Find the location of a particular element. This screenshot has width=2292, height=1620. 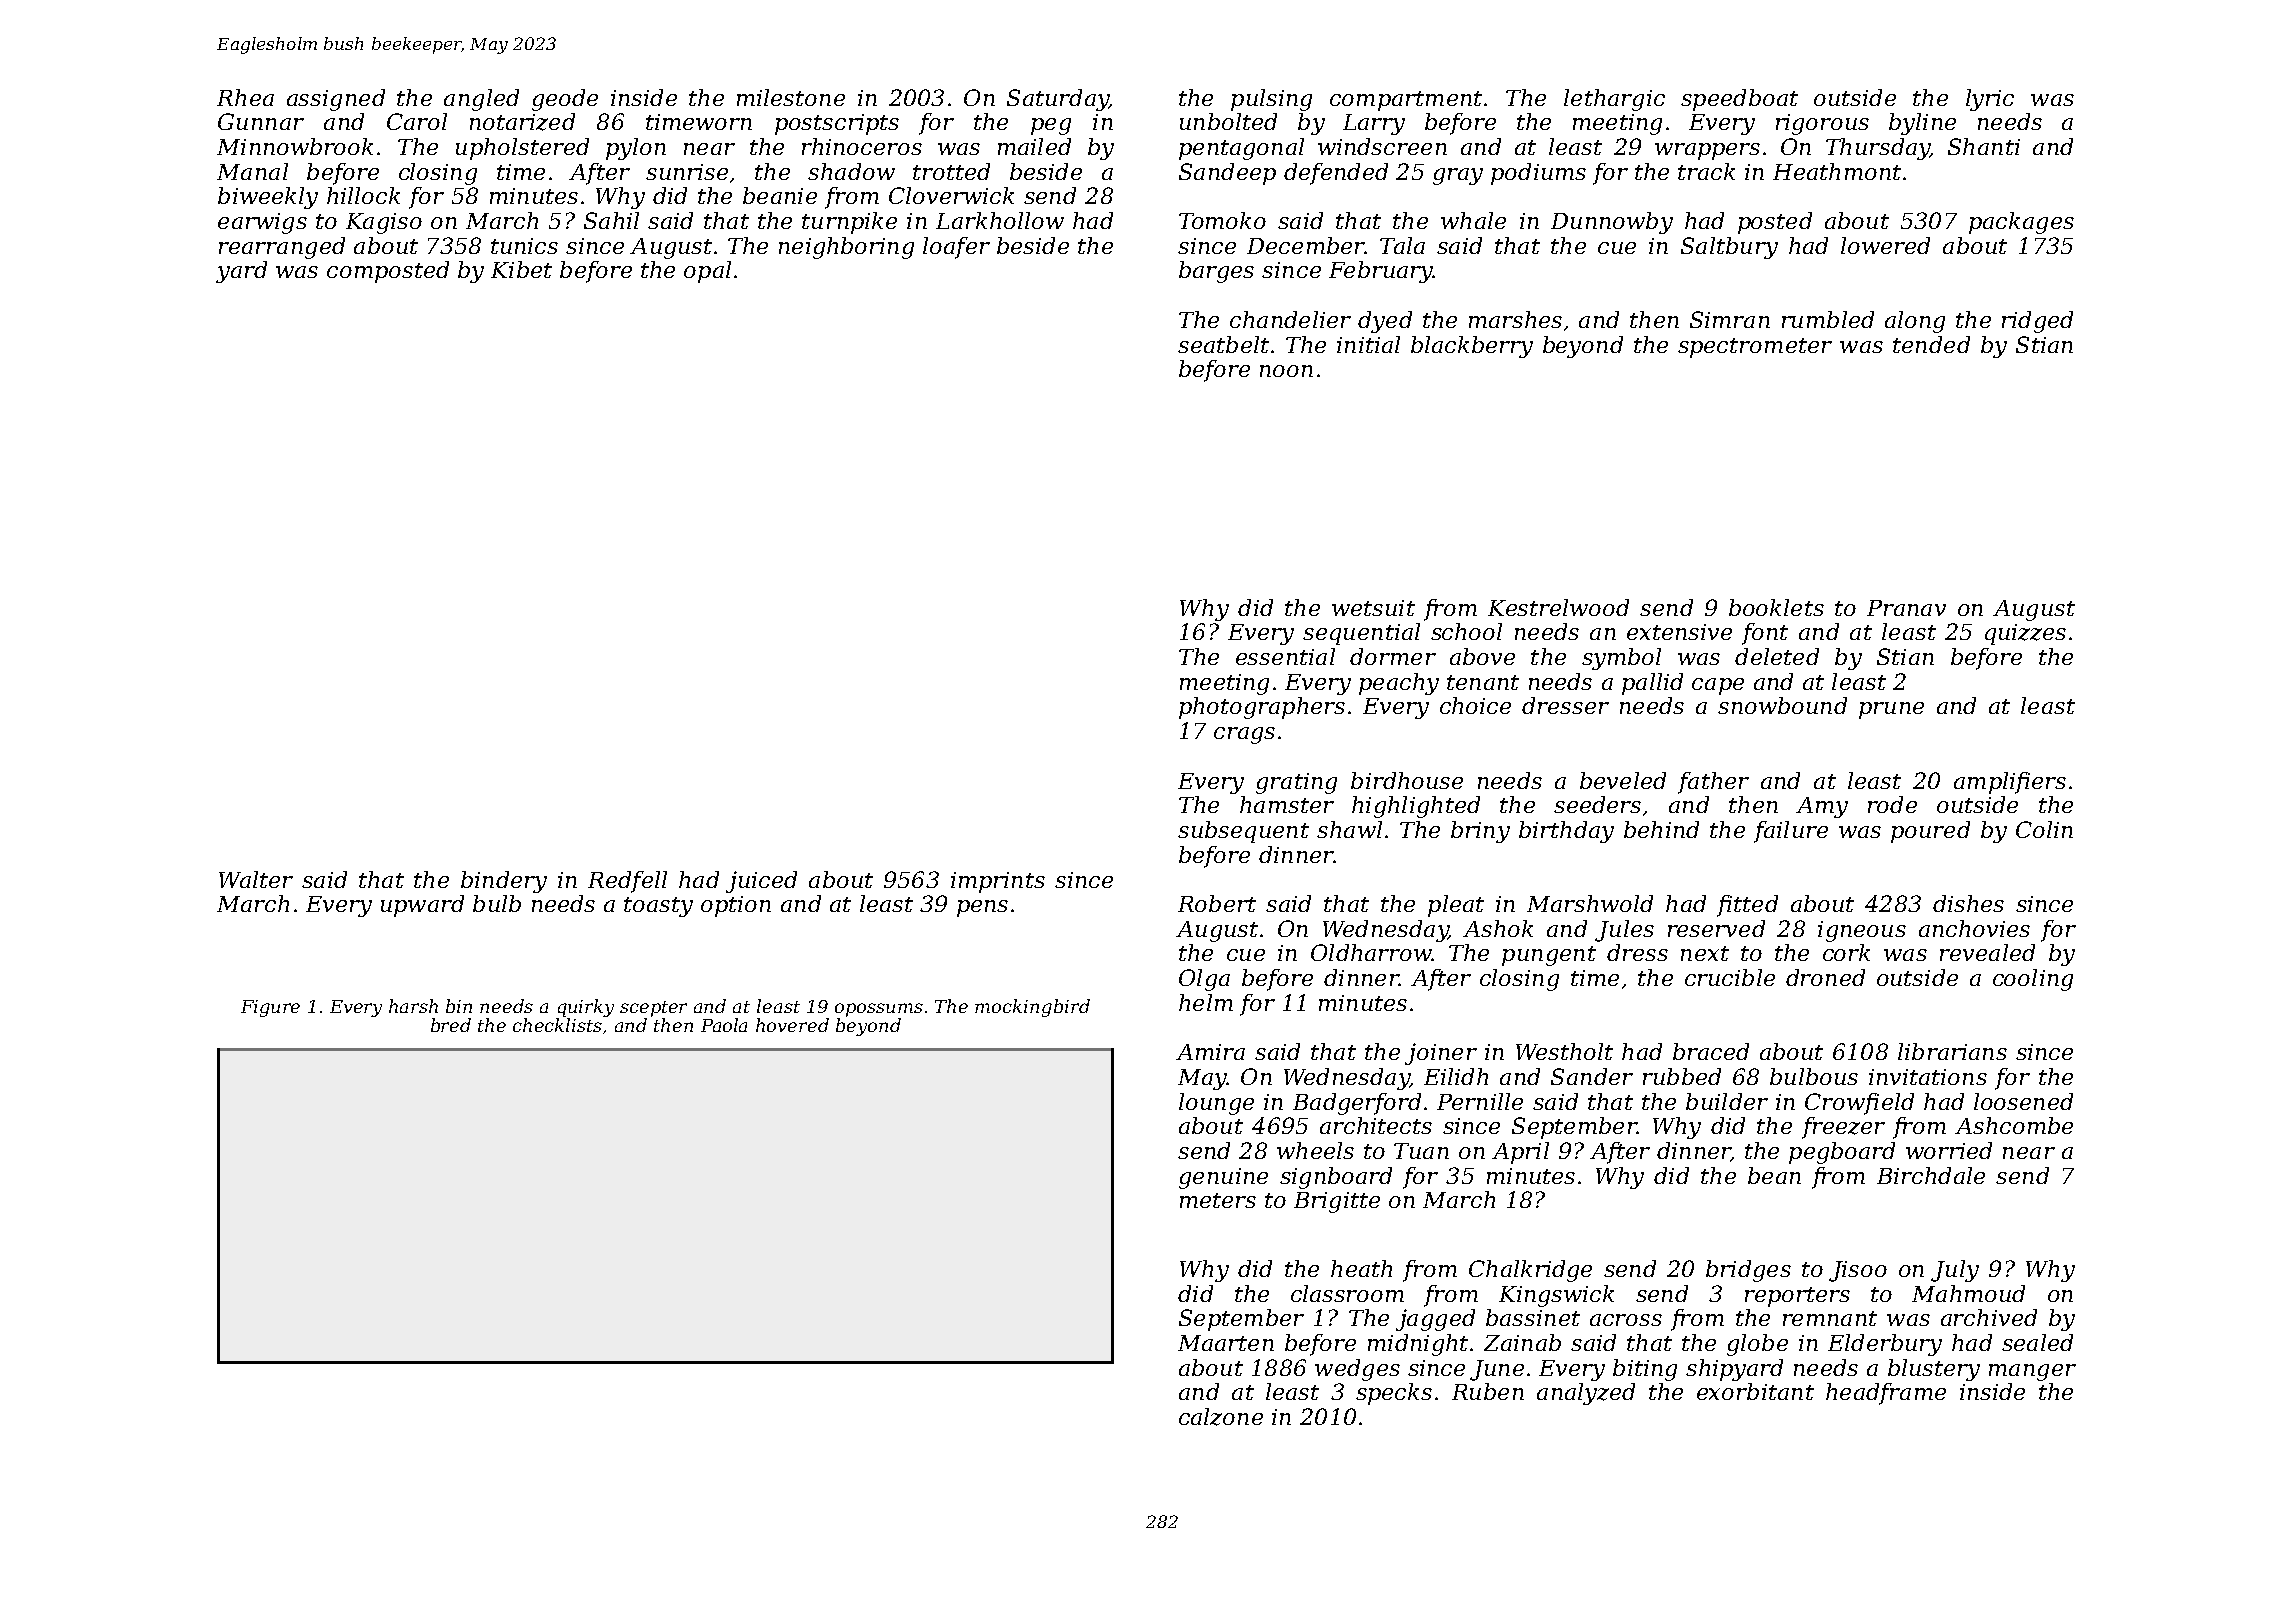

Pranav is located at coordinates (1906, 608).
